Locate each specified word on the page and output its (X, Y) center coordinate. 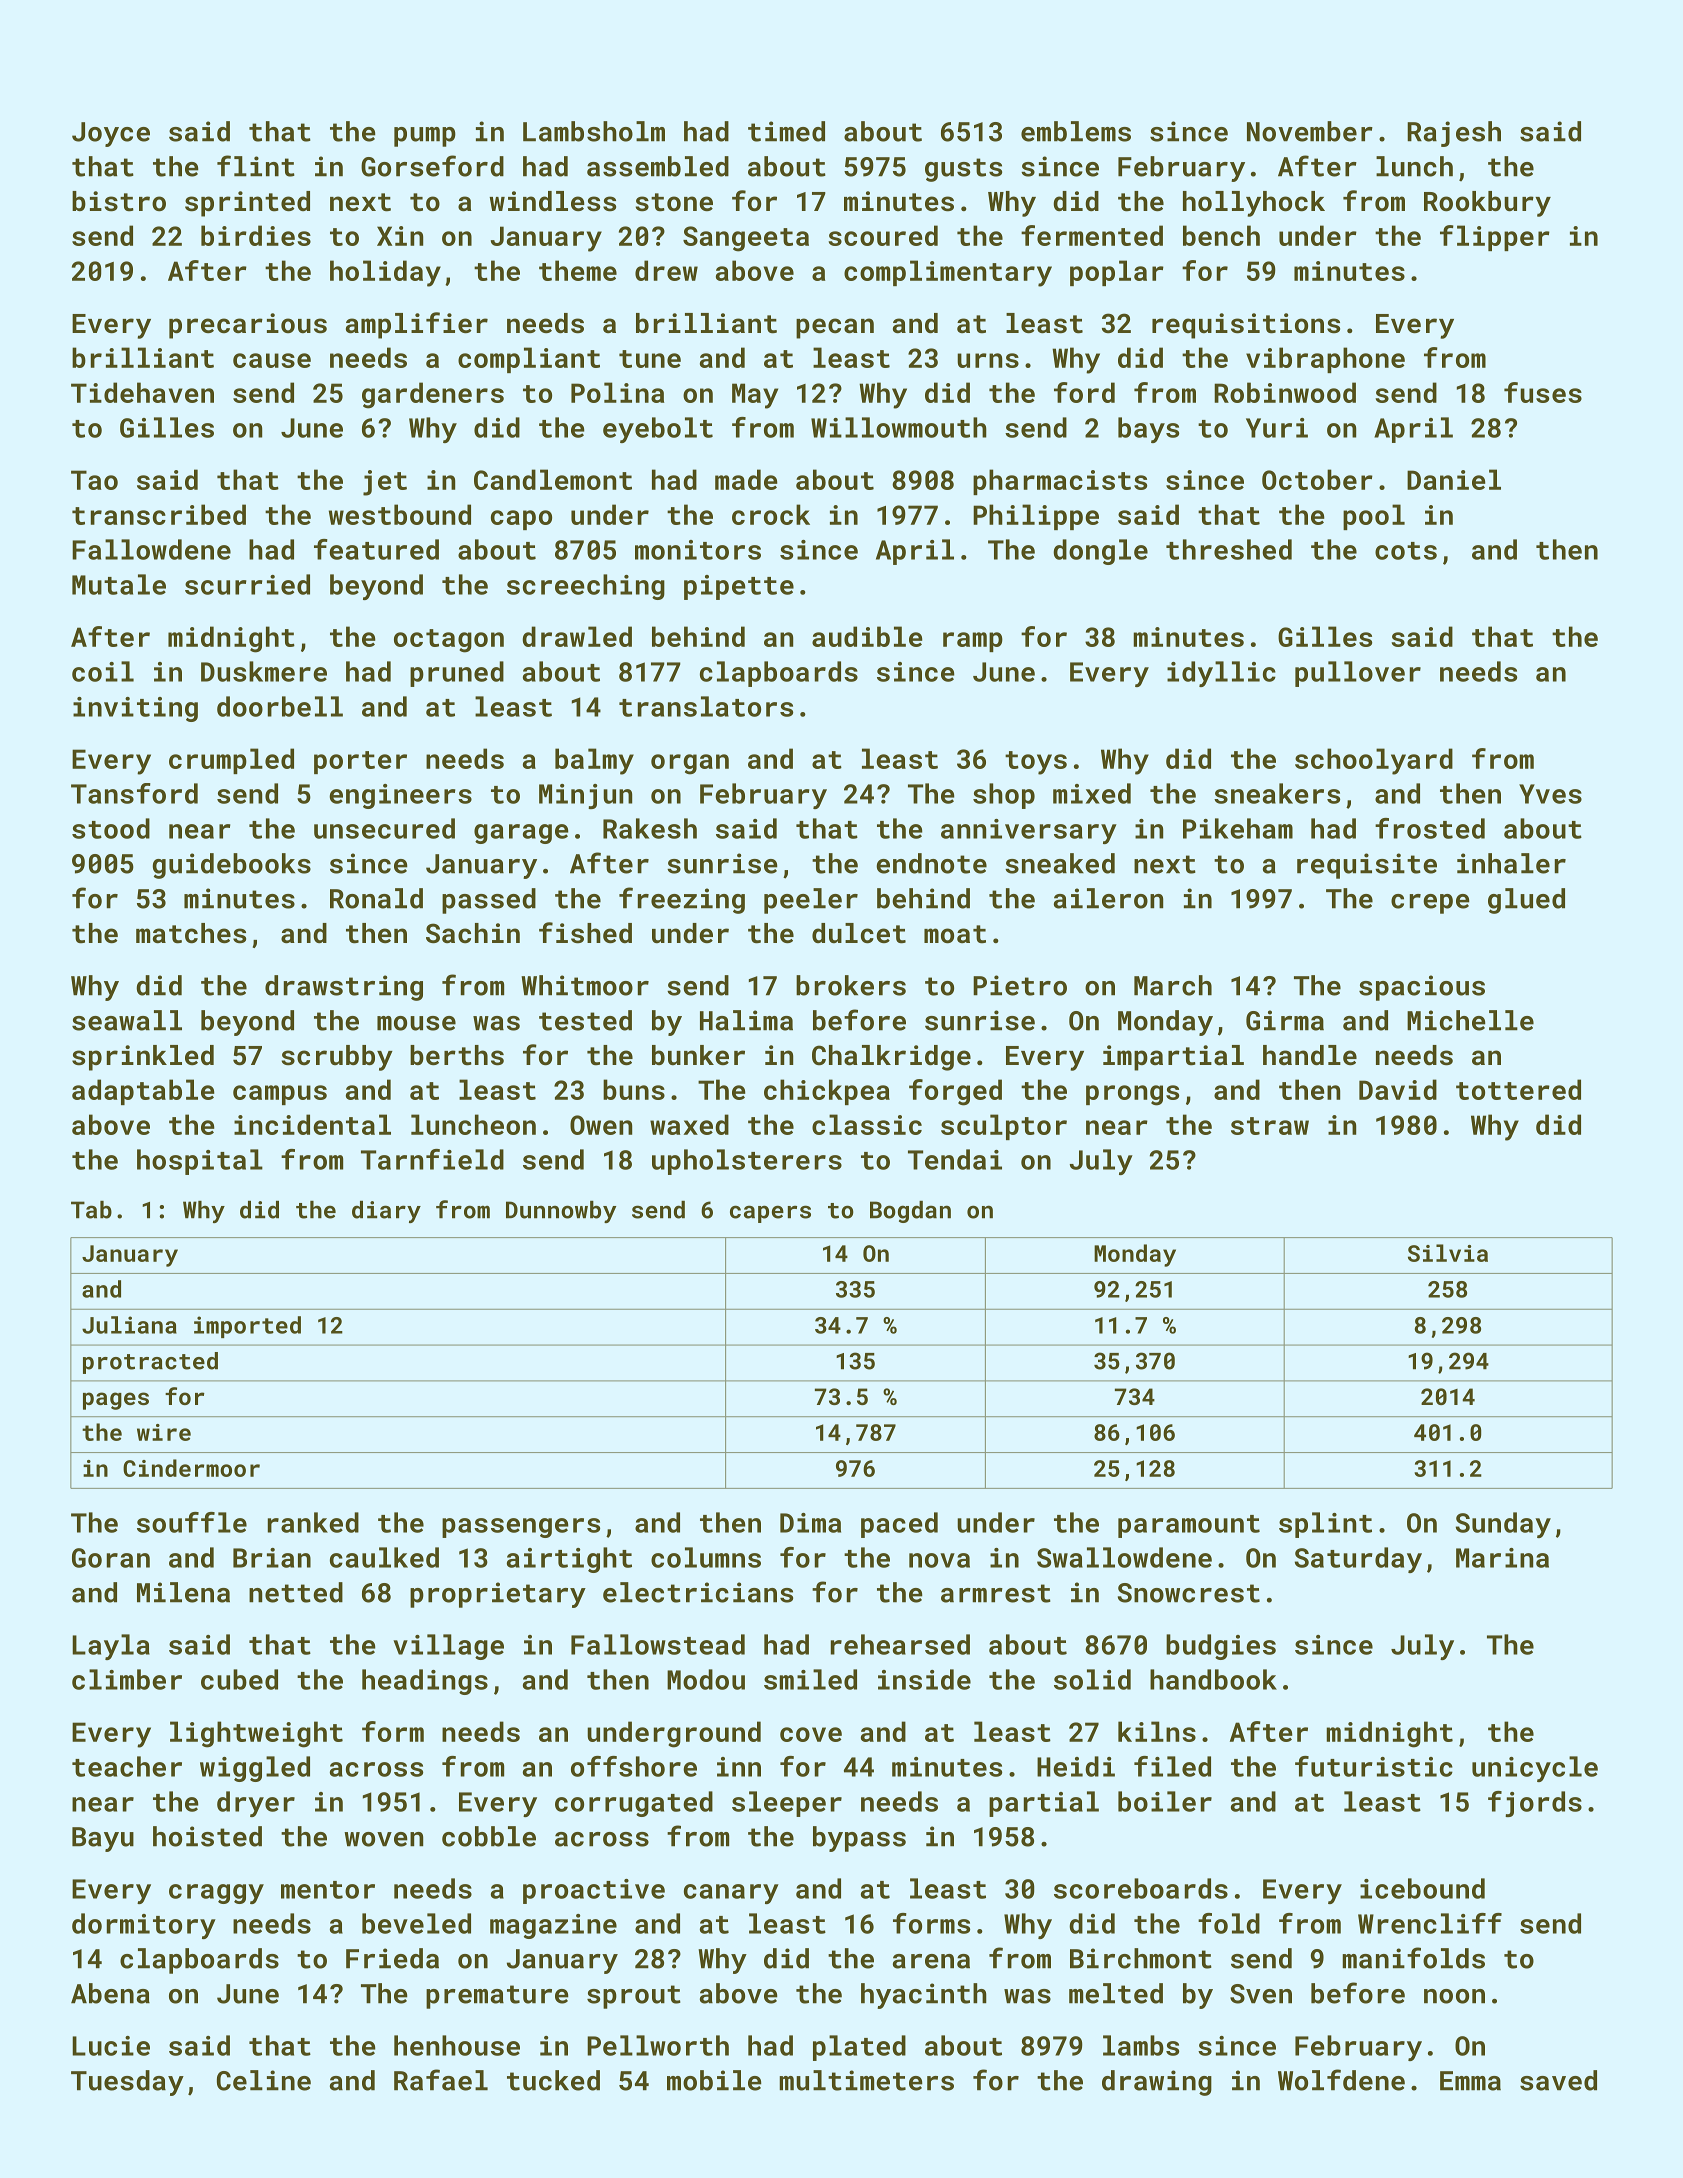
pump (425, 137)
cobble (489, 1836)
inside (924, 1679)
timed (786, 131)
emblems (1076, 131)
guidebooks (231, 866)
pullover (1358, 674)
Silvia (1448, 1253)
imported (247, 1327)
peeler (811, 901)
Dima (810, 1523)
